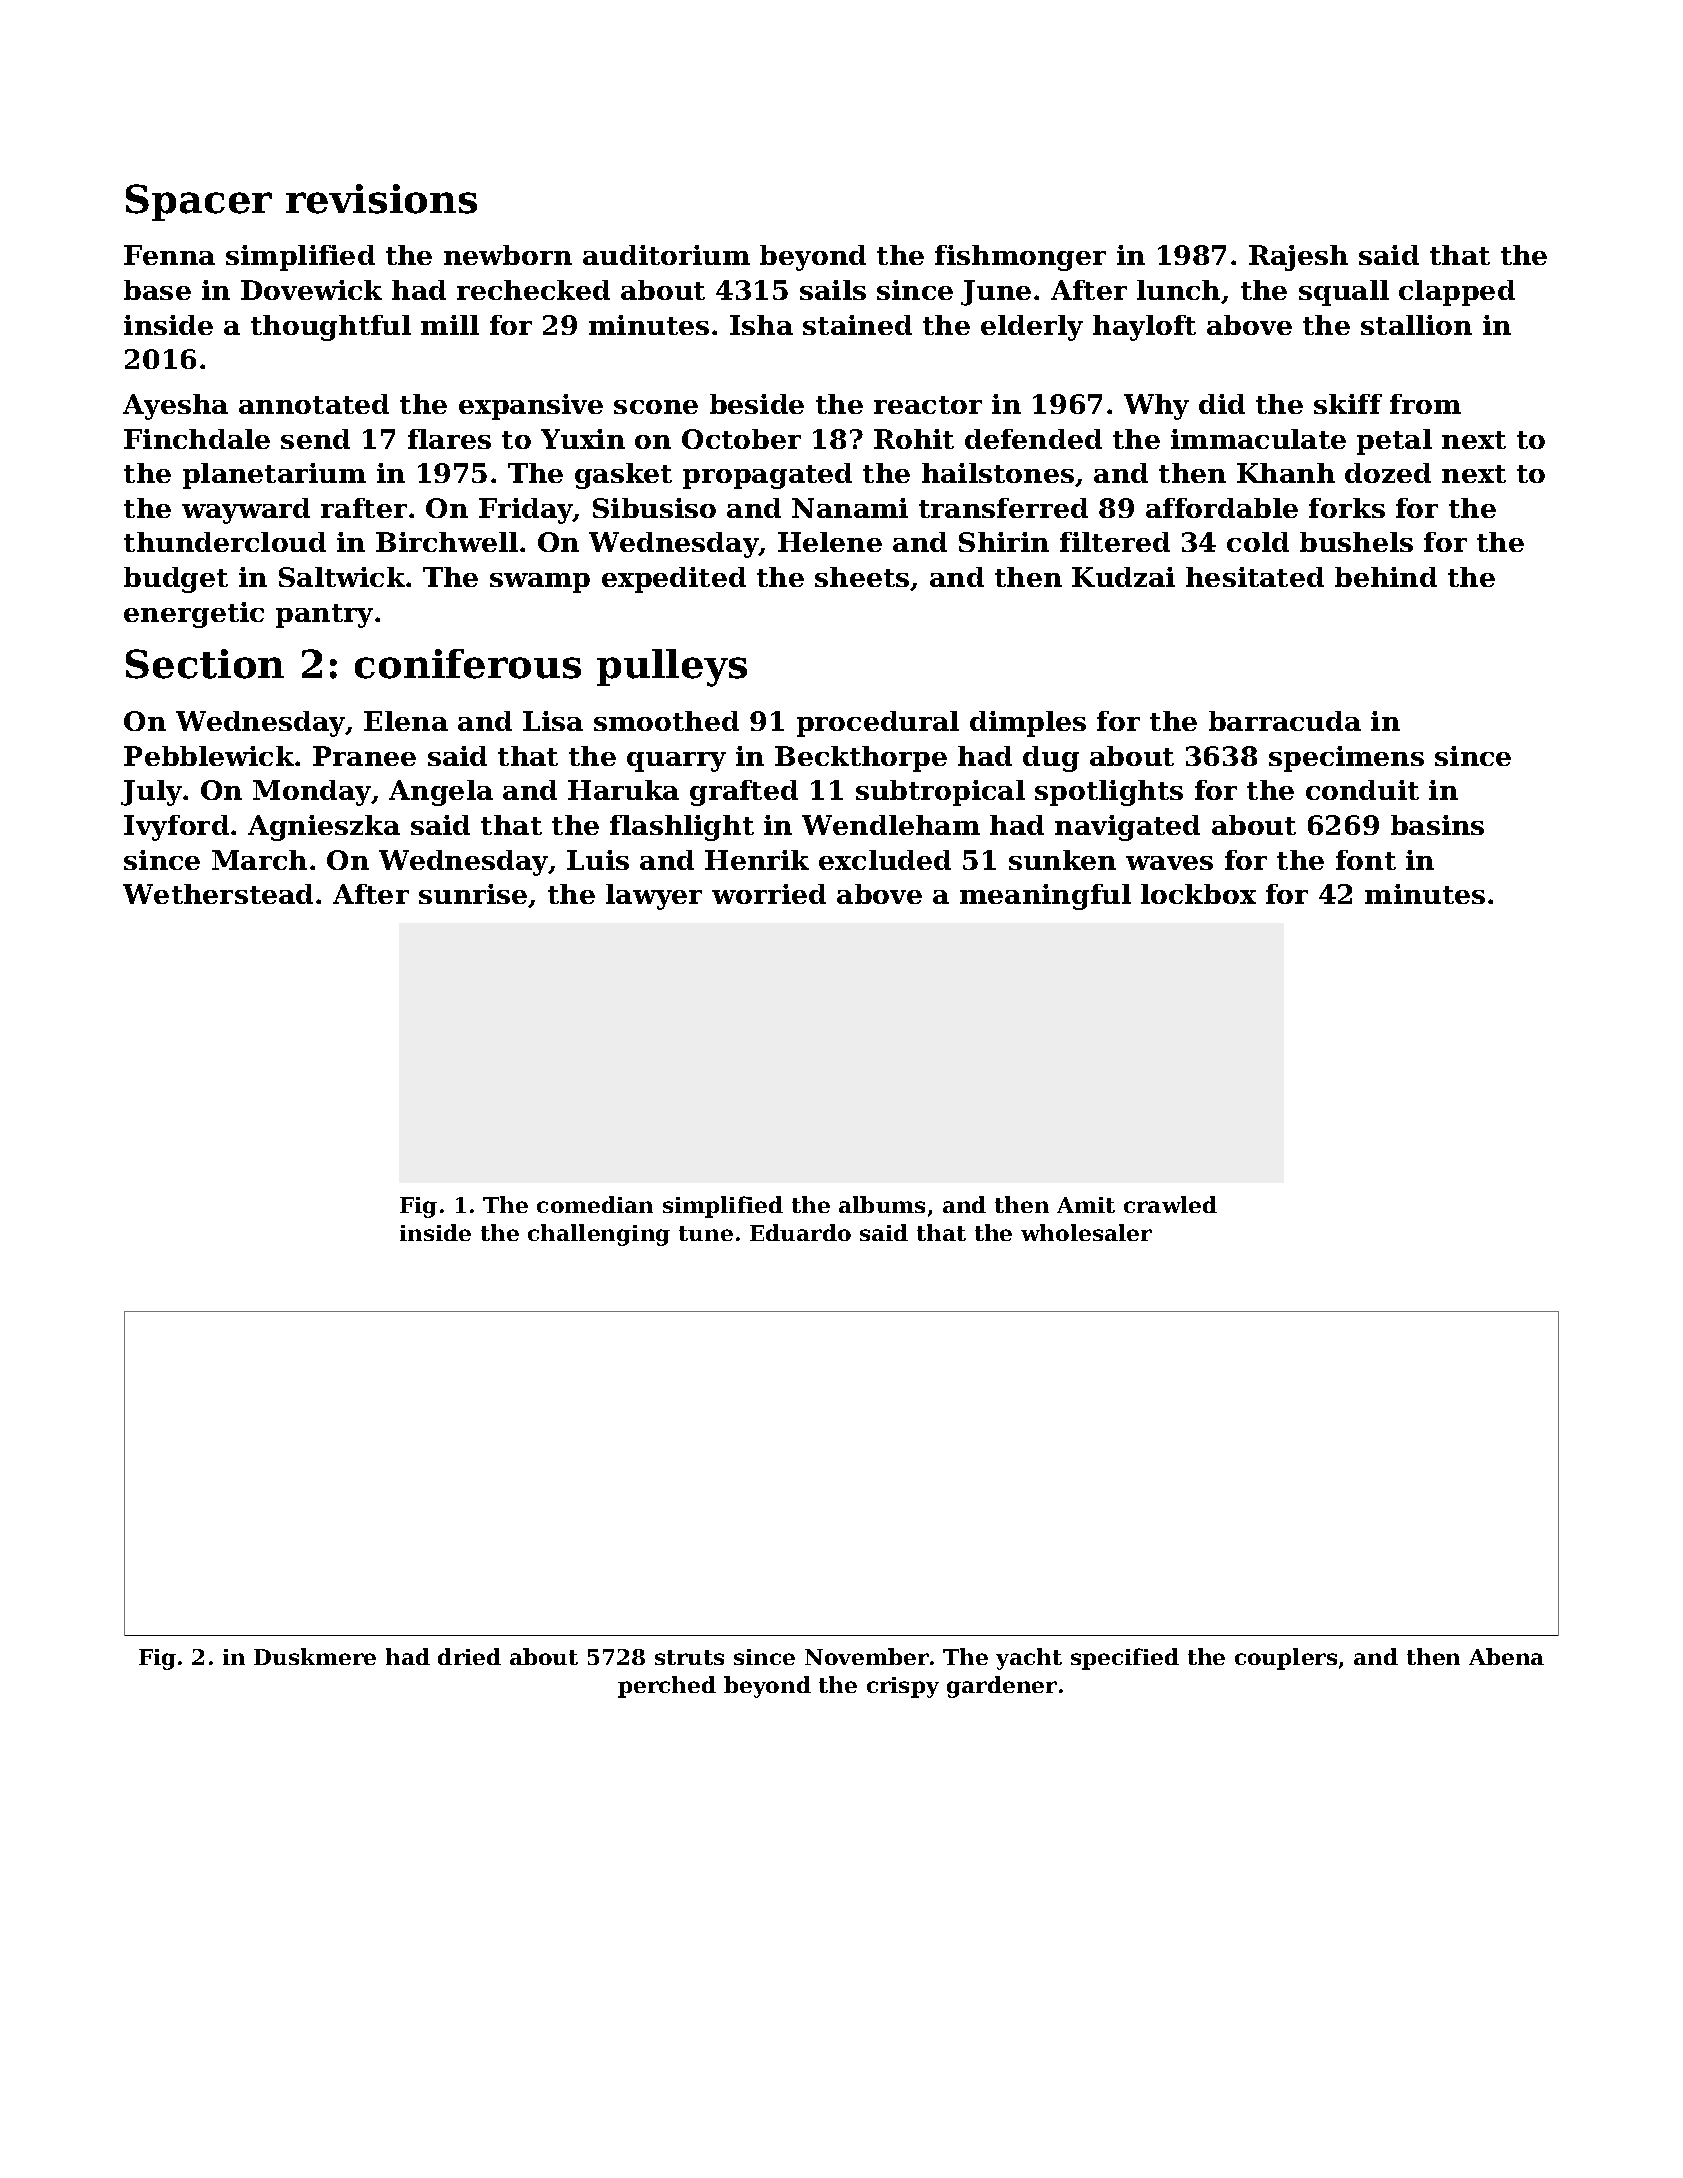  Describe the element at coordinates (441, 793) in the screenshot. I see `Angela` at that location.
